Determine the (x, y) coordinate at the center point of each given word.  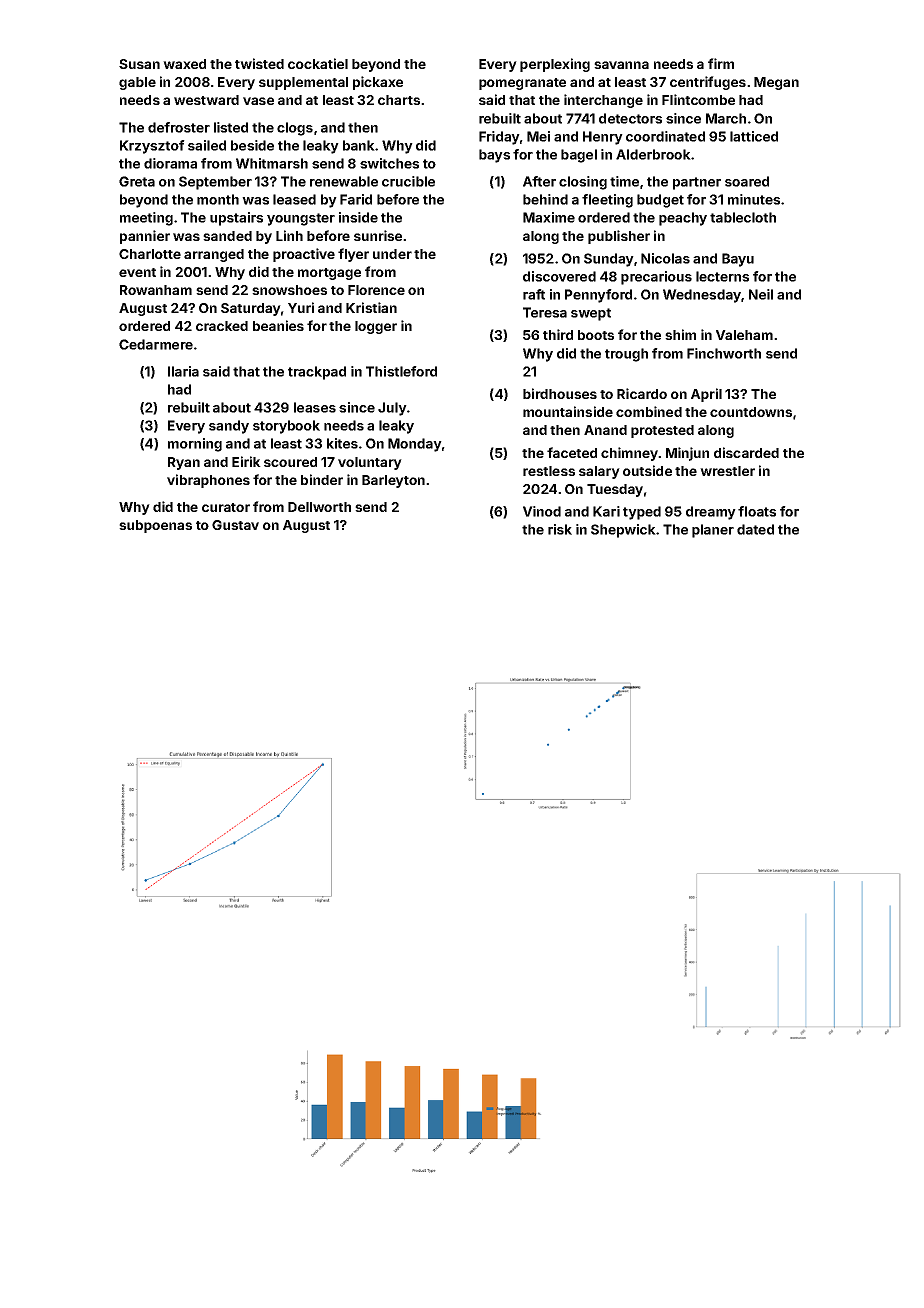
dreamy (711, 513)
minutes (754, 199)
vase (258, 101)
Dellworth (319, 507)
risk (560, 529)
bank (359, 145)
